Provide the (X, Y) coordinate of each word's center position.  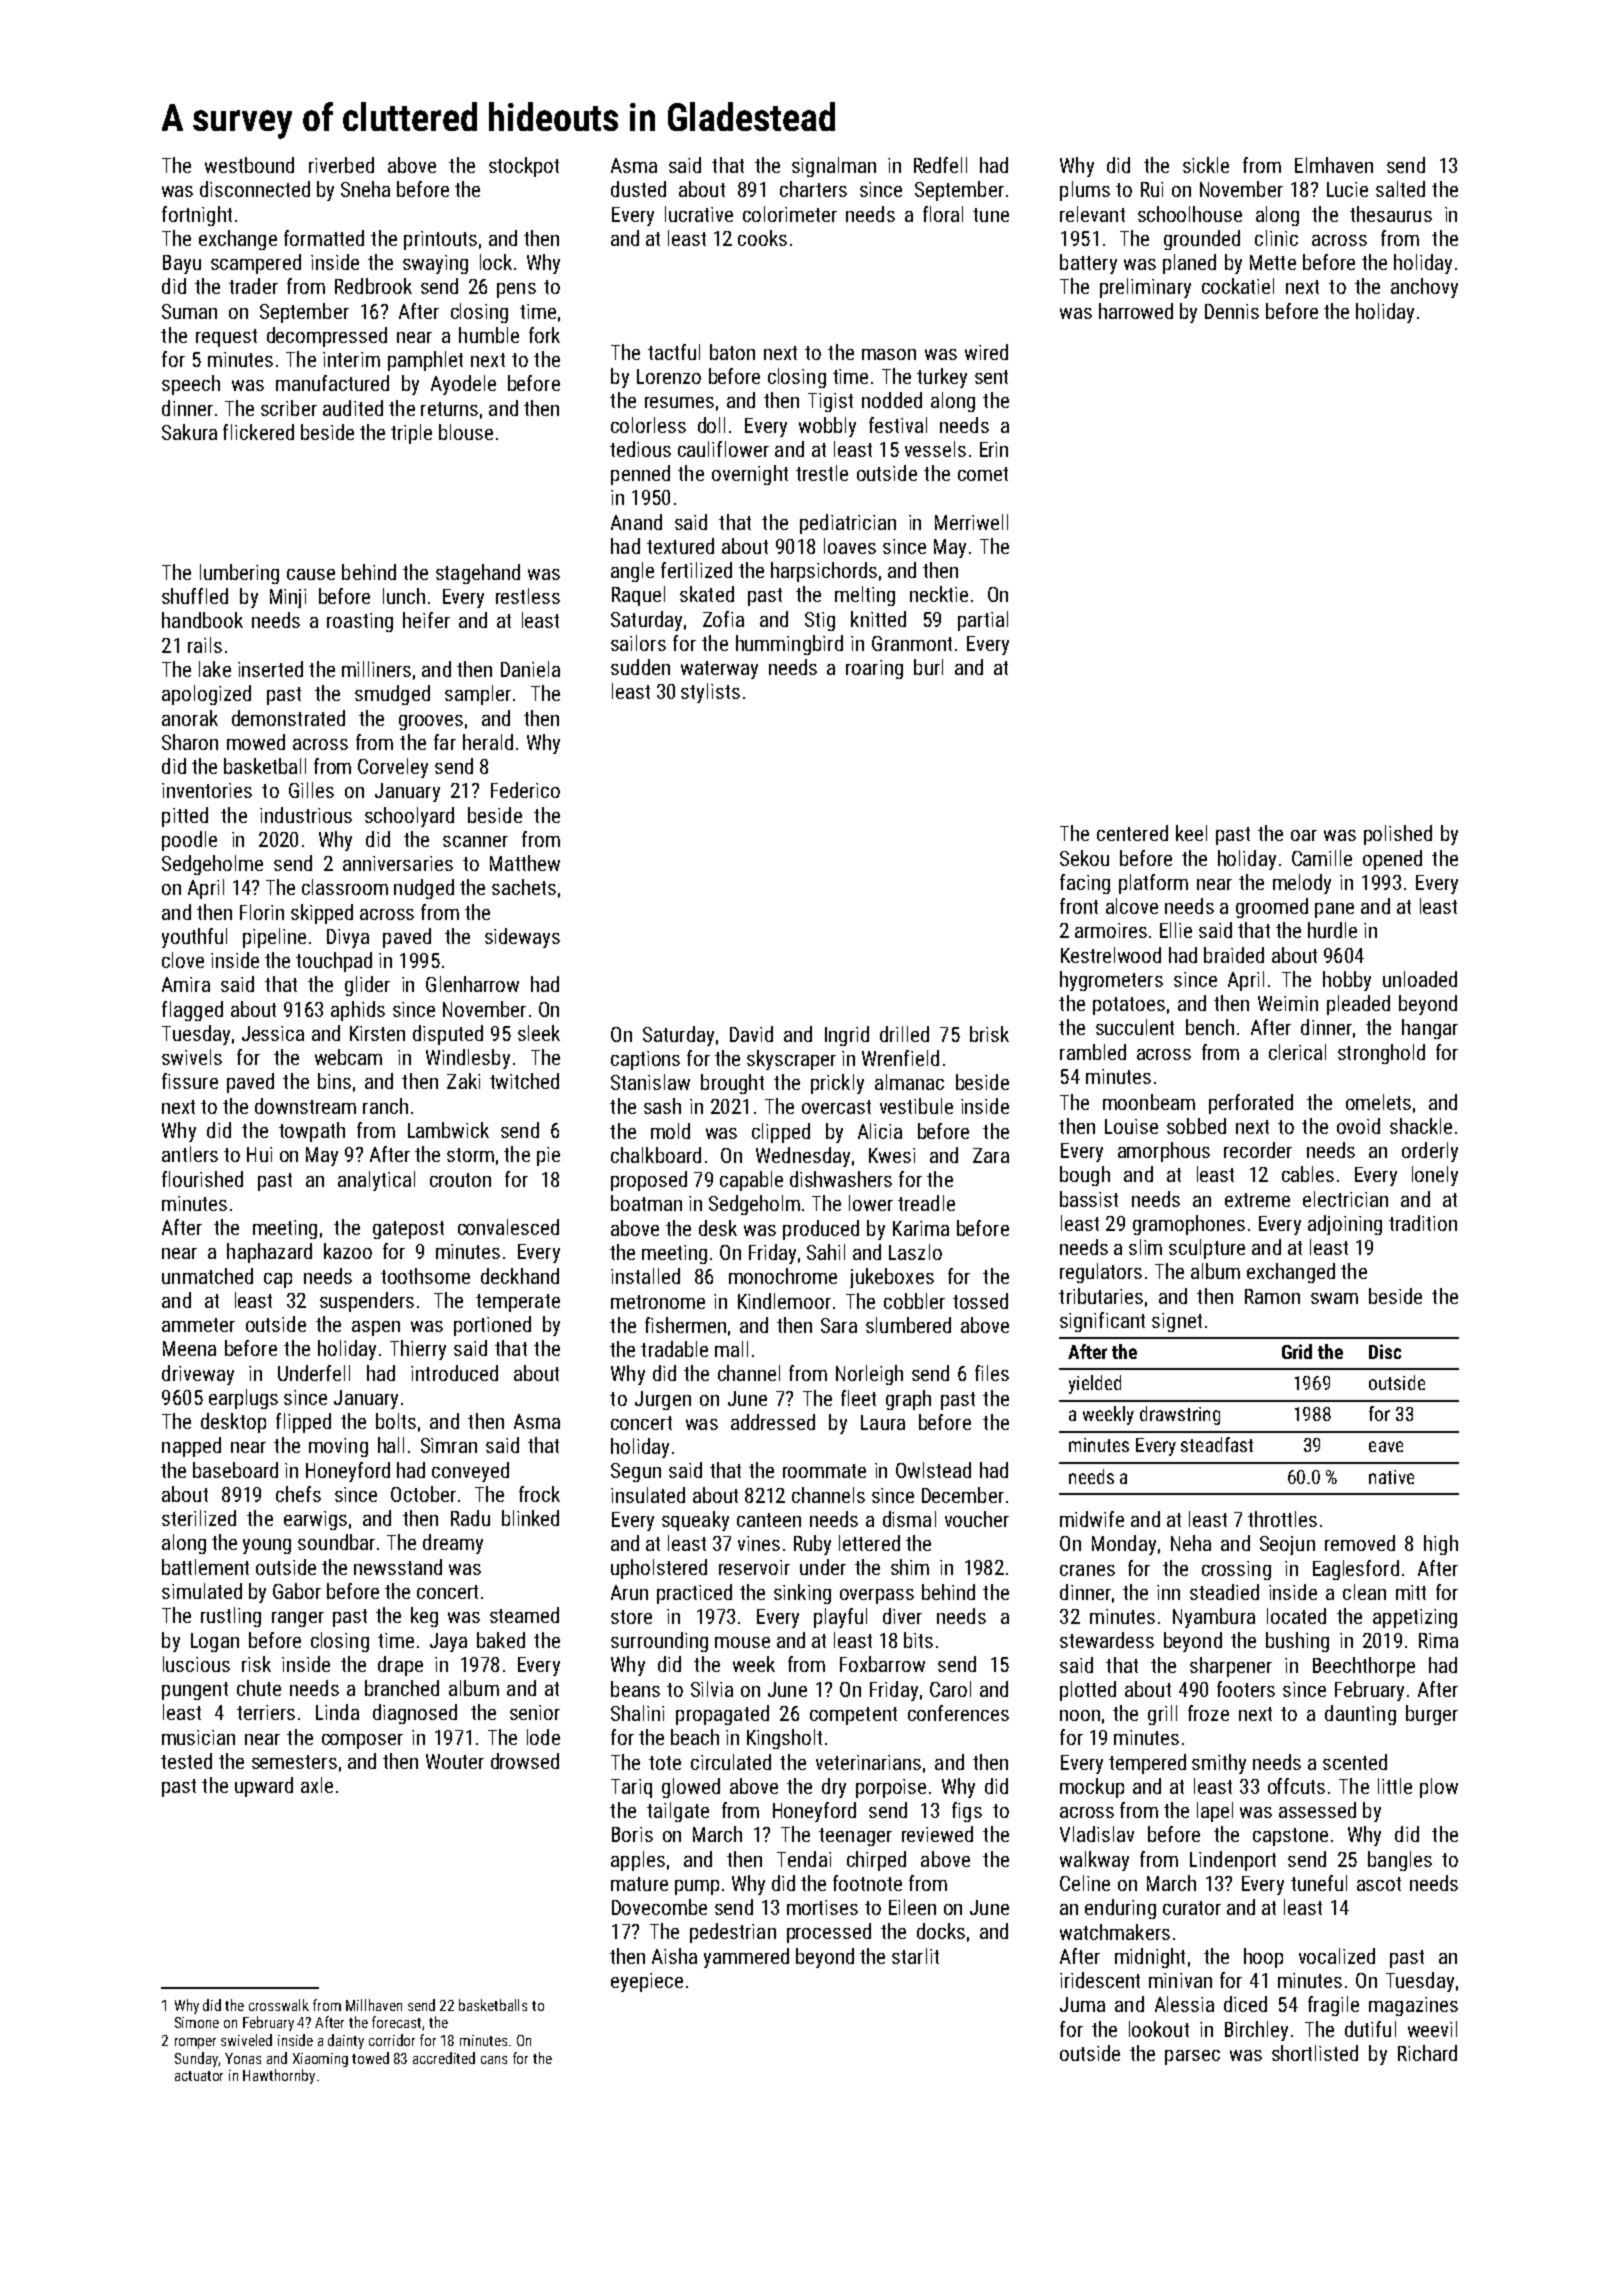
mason (889, 354)
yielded (1095, 1384)
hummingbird (789, 645)
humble (489, 335)
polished (1398, 835)
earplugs (243, 1399)
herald (488, 742)
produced (821, 1230)
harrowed (1136, 311)
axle (317, 1785)
